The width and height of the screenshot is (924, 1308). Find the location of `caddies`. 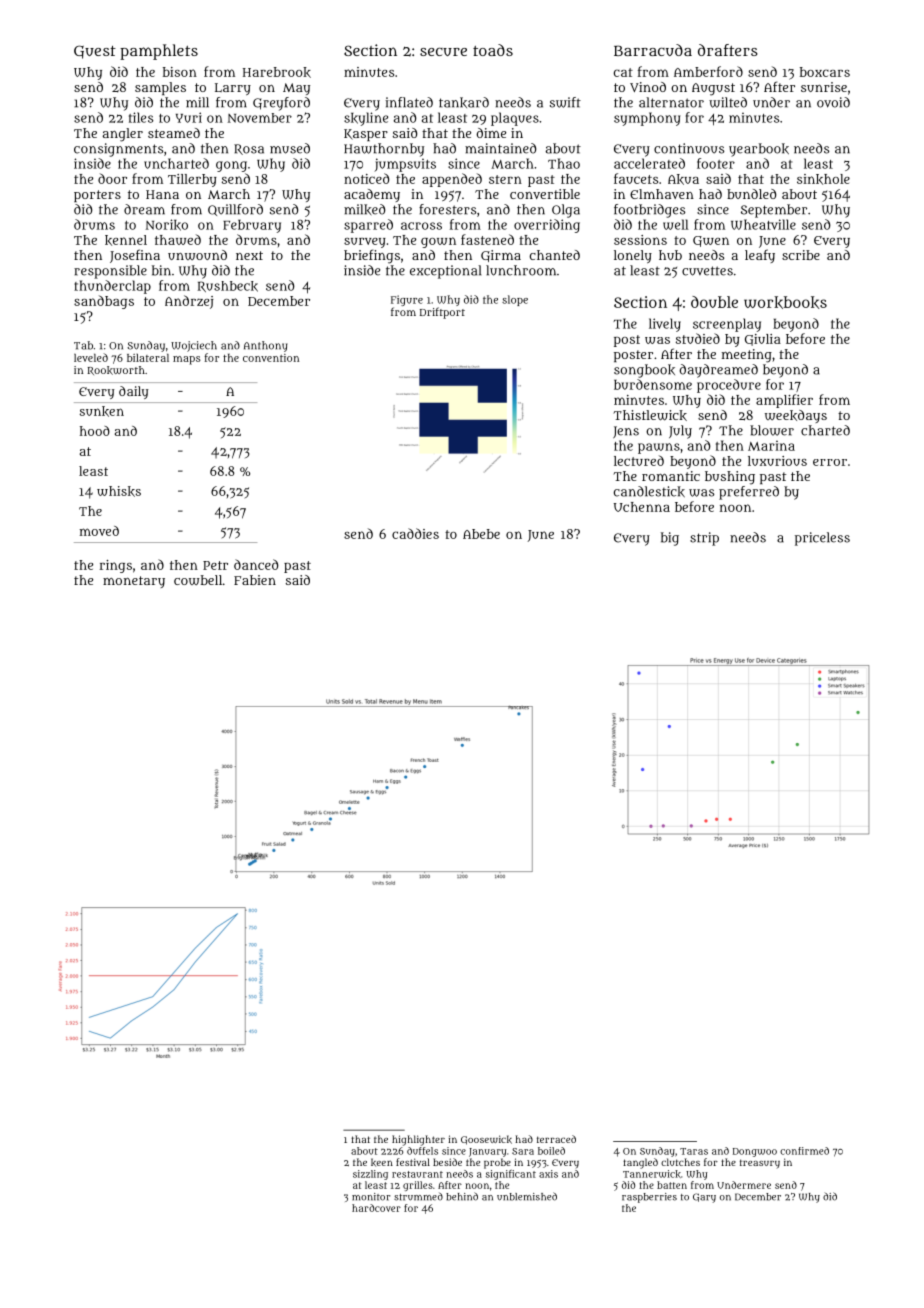

caddies is located at coordinates (415, 533).
